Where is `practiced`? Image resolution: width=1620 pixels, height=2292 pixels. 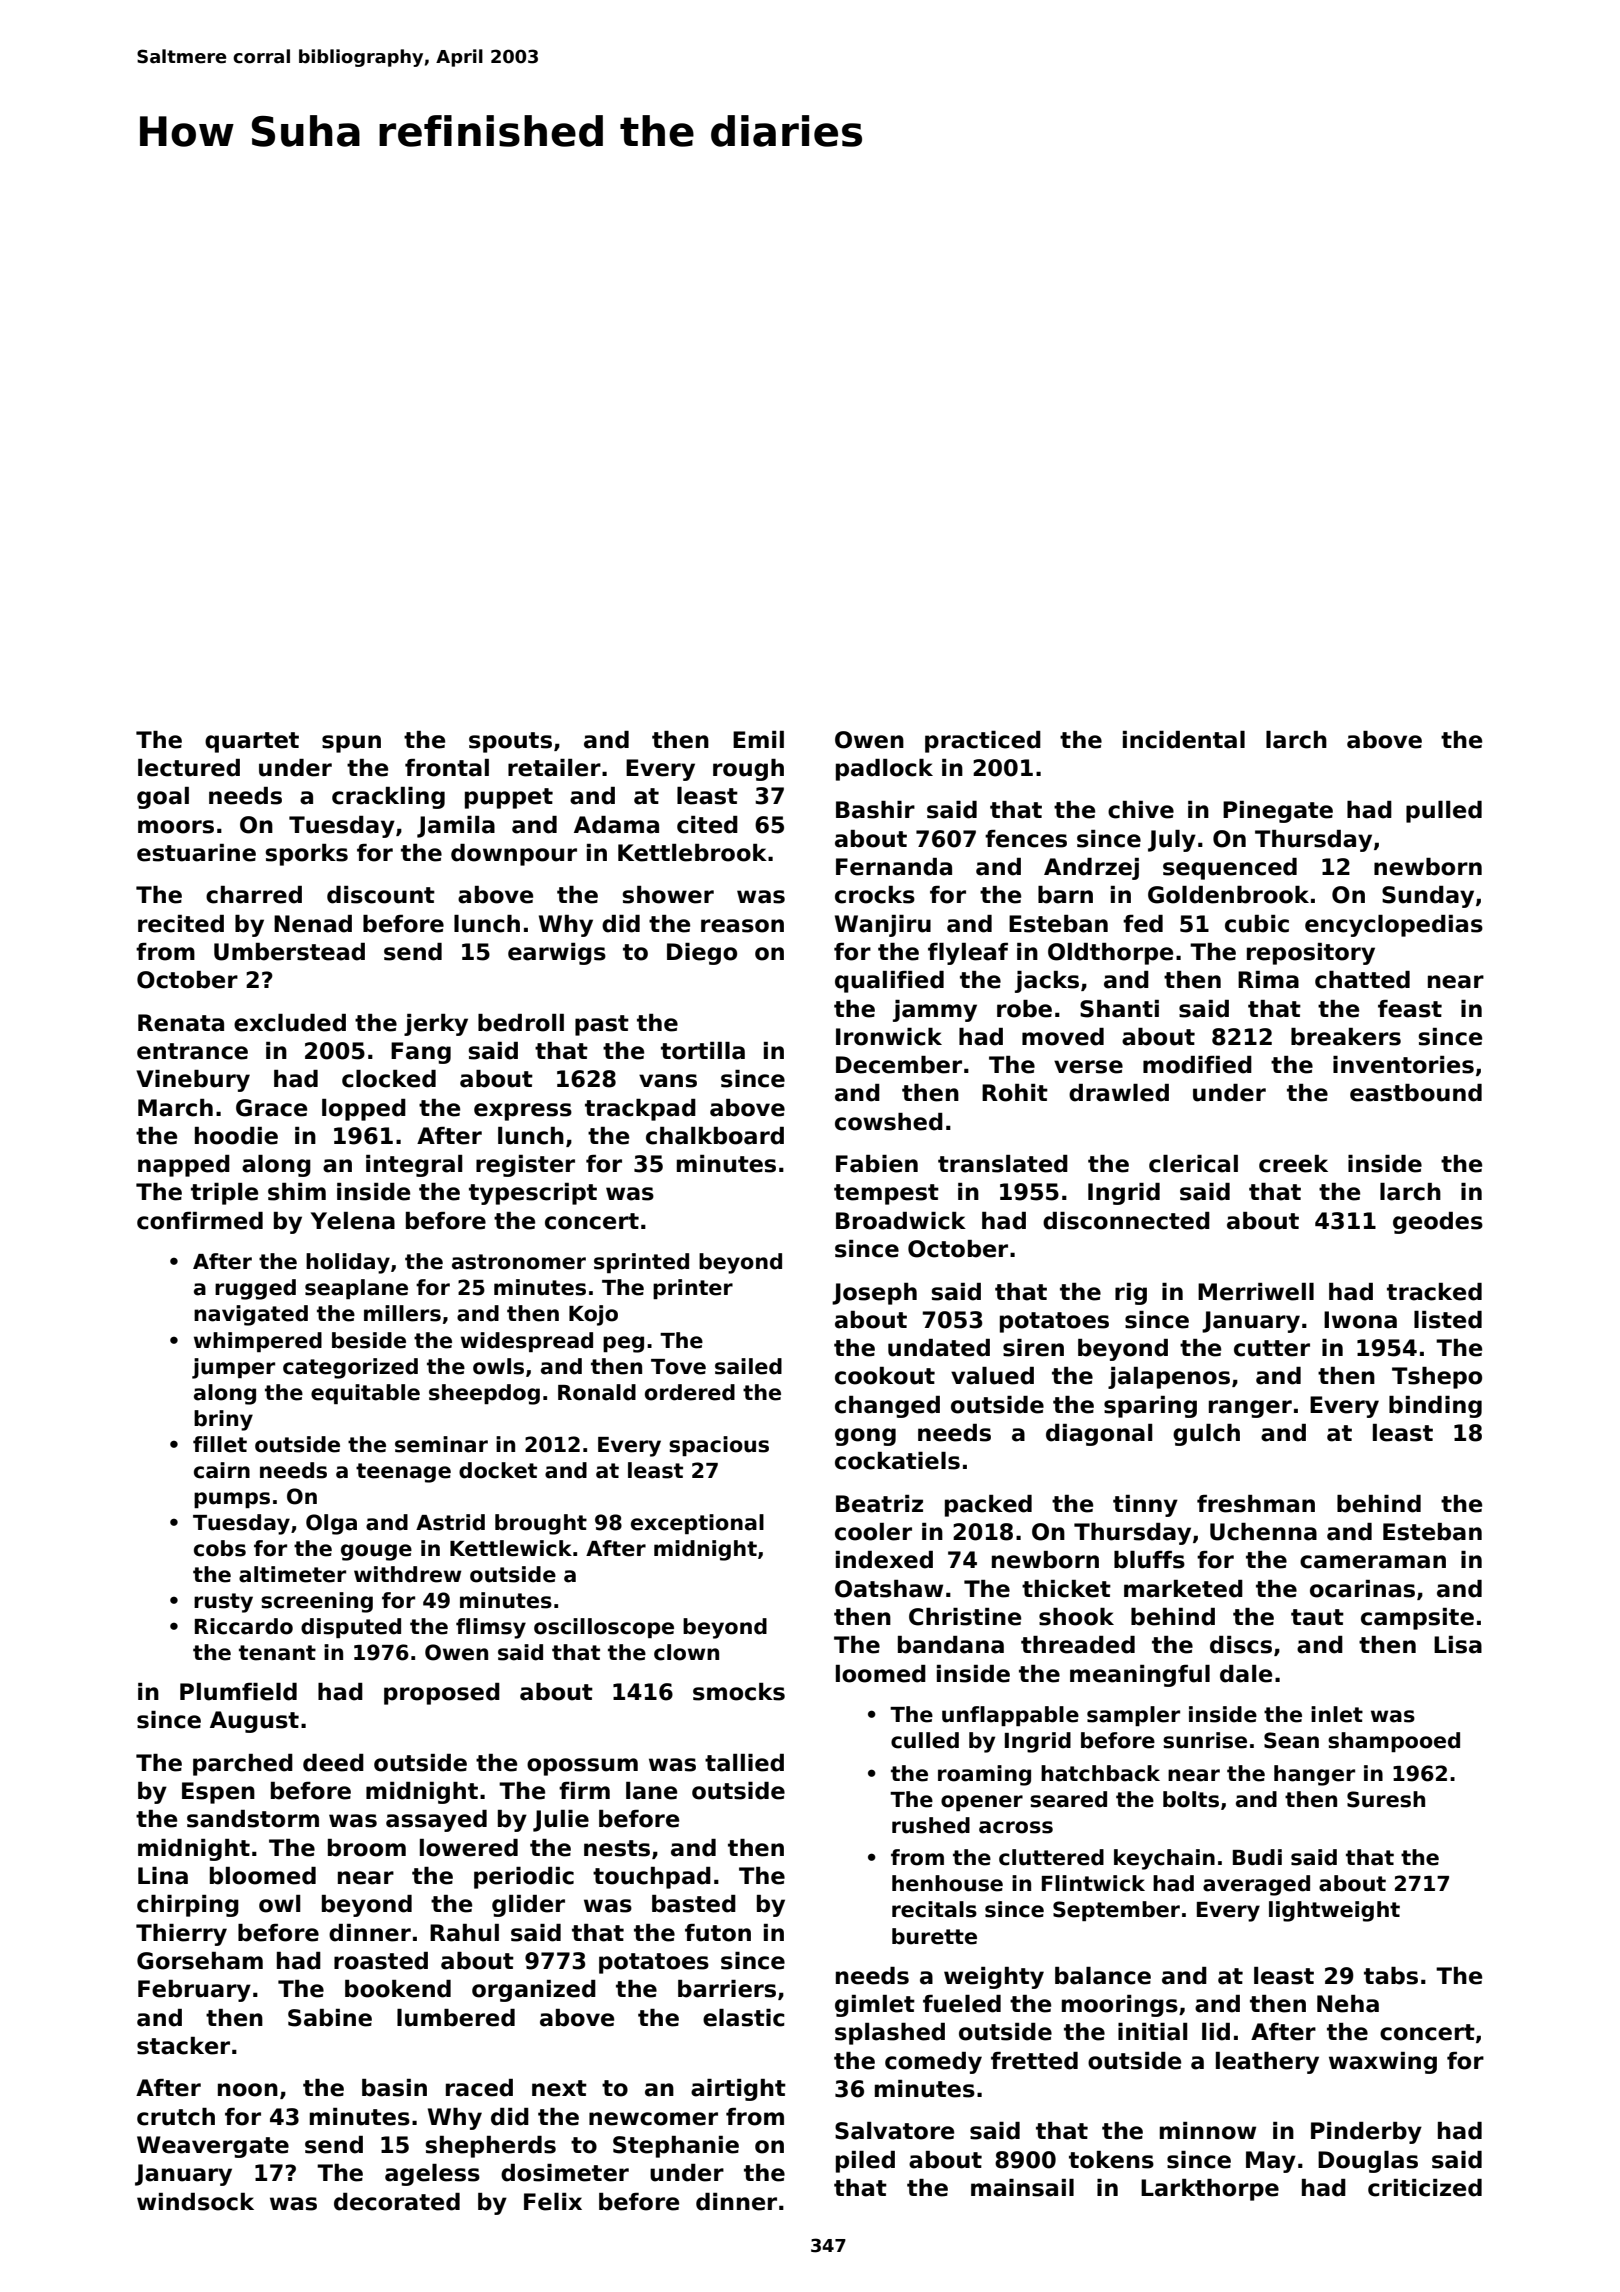 practiced is located at coordinates (983, 742).
